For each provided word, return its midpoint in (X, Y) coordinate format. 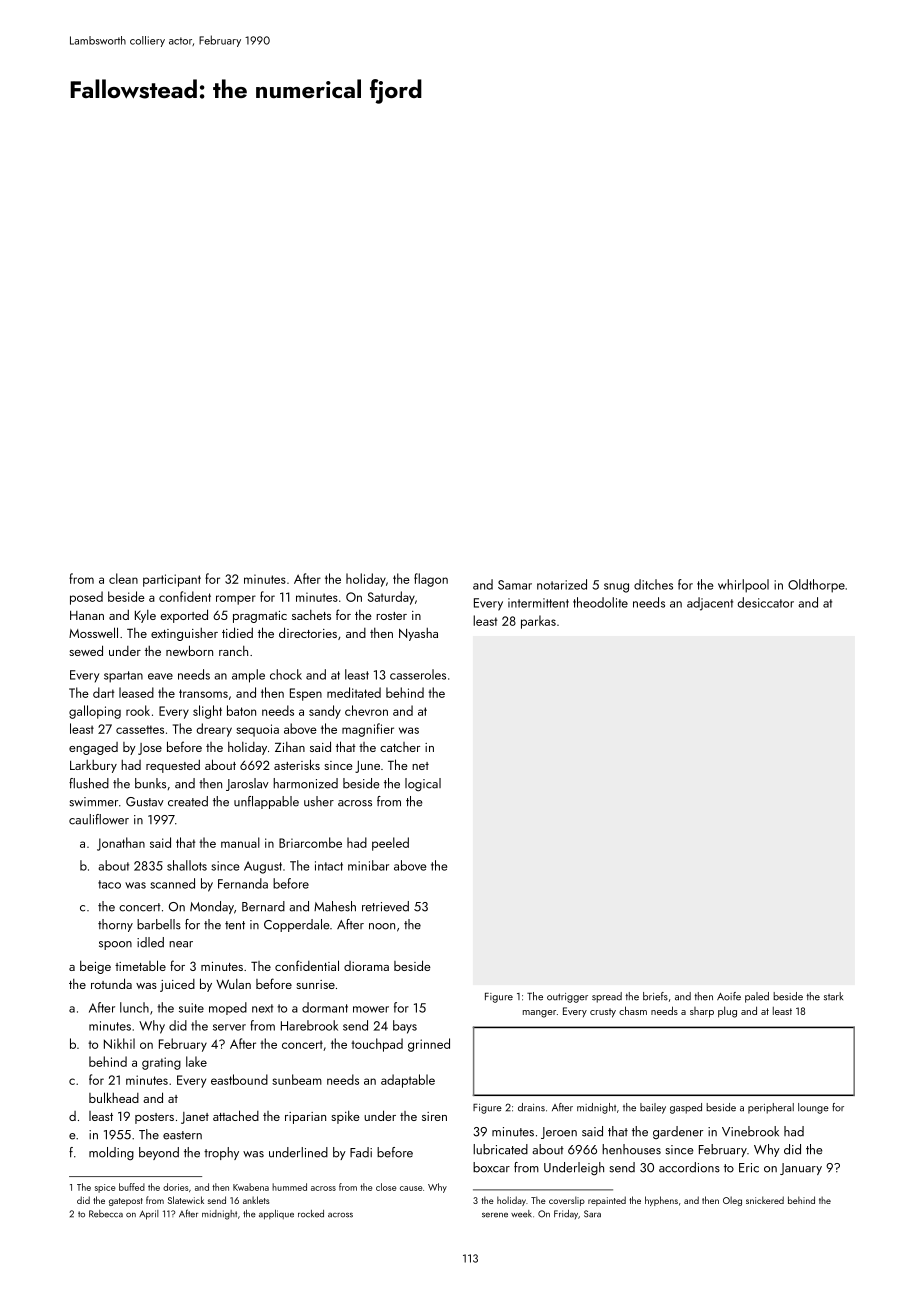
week (521, 1214)
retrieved (385, 906)
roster (391, 616)
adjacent (710, 604)
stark (833, 996)
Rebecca (106, 1214)
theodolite (600, 602)
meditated (354, 692)
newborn (189, 650)
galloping (95, 712)
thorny (115, 925)
